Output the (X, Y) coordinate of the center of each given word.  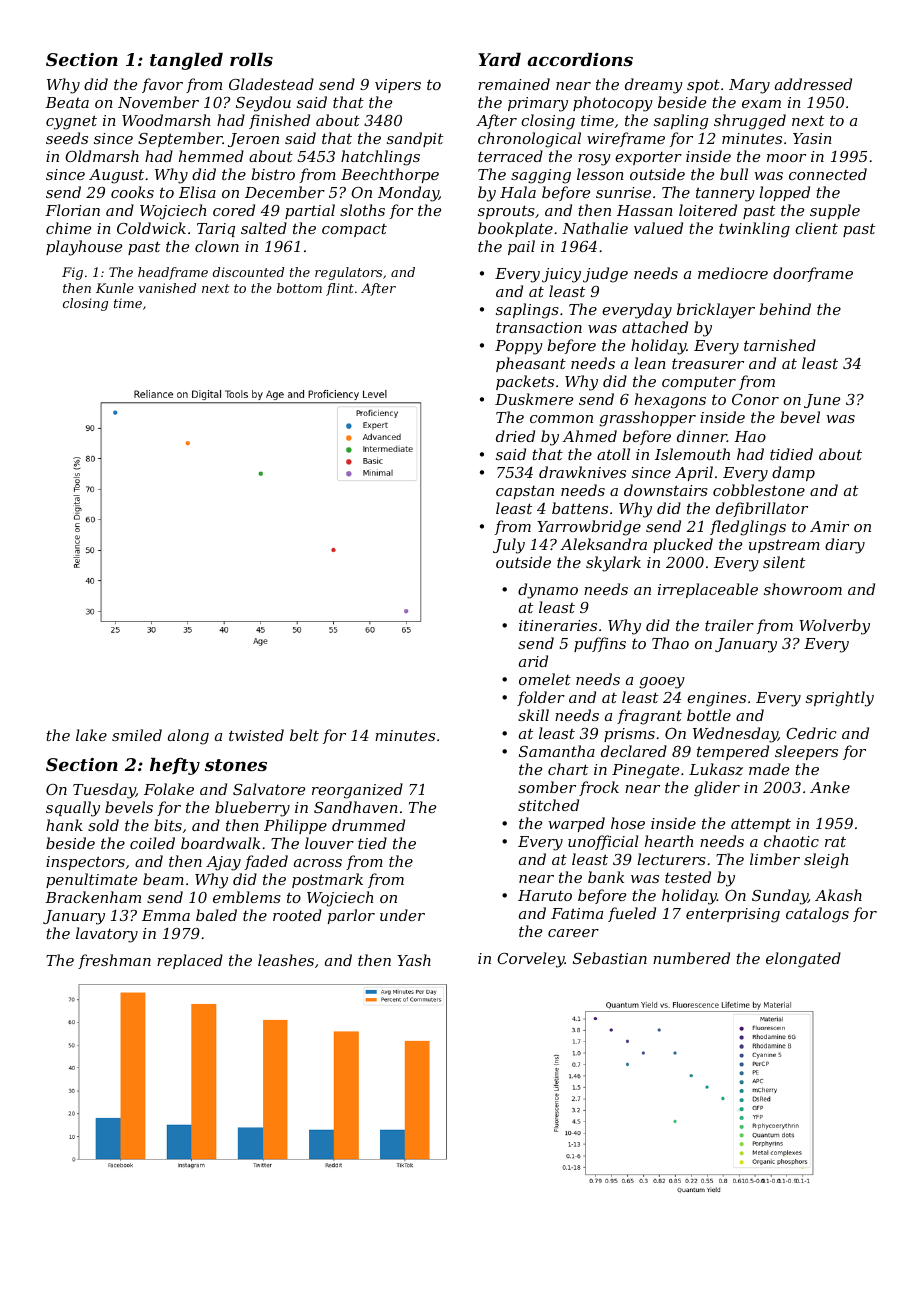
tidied (791, 454)
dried (515, 436)
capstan (525, 492)
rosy (594, 160)
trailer (729, 625)
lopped (784, 193)
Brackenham (93, 897)
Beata (67, 102)
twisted (256, 735)
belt (304, 735)
